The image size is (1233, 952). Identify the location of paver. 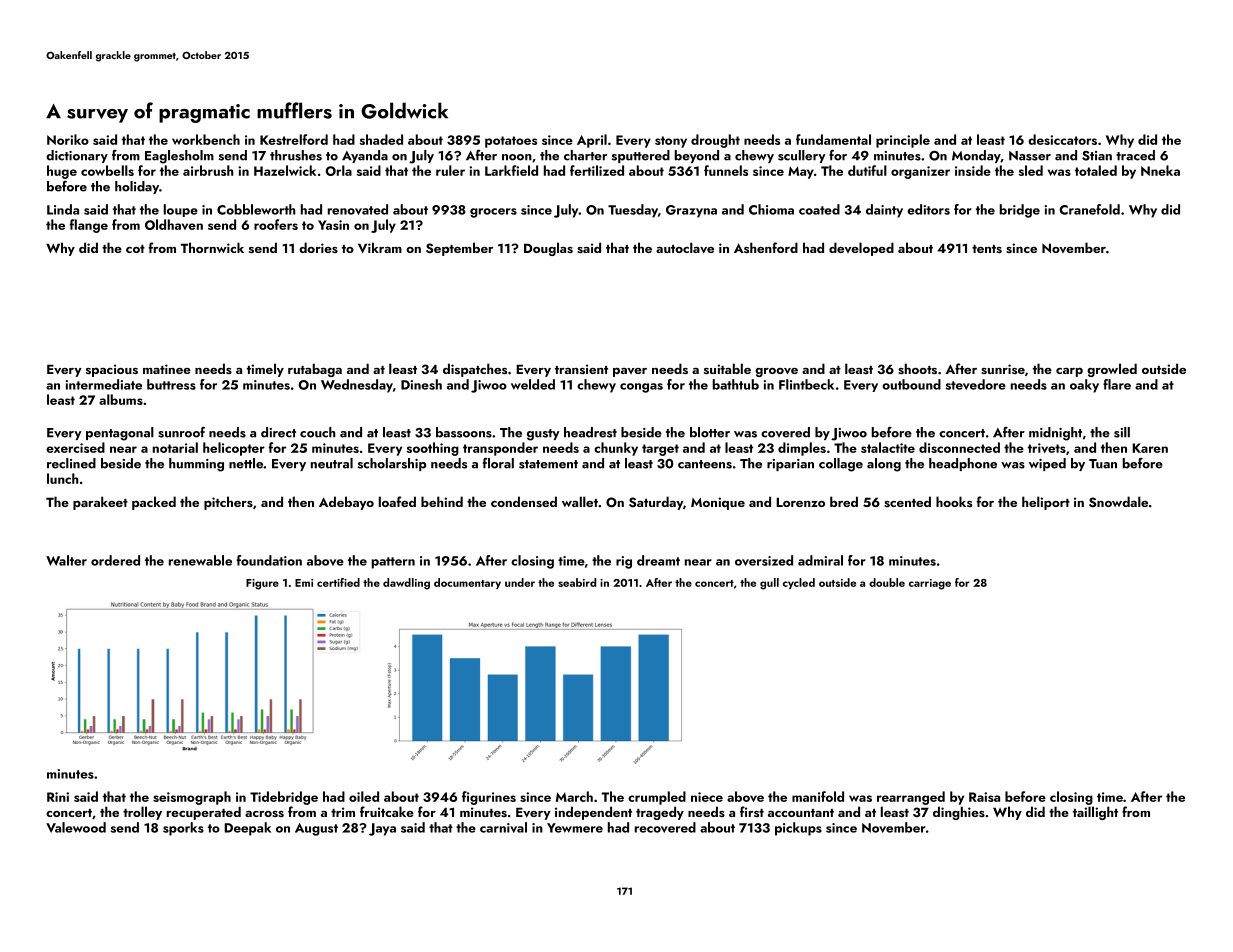
(630, 372).
